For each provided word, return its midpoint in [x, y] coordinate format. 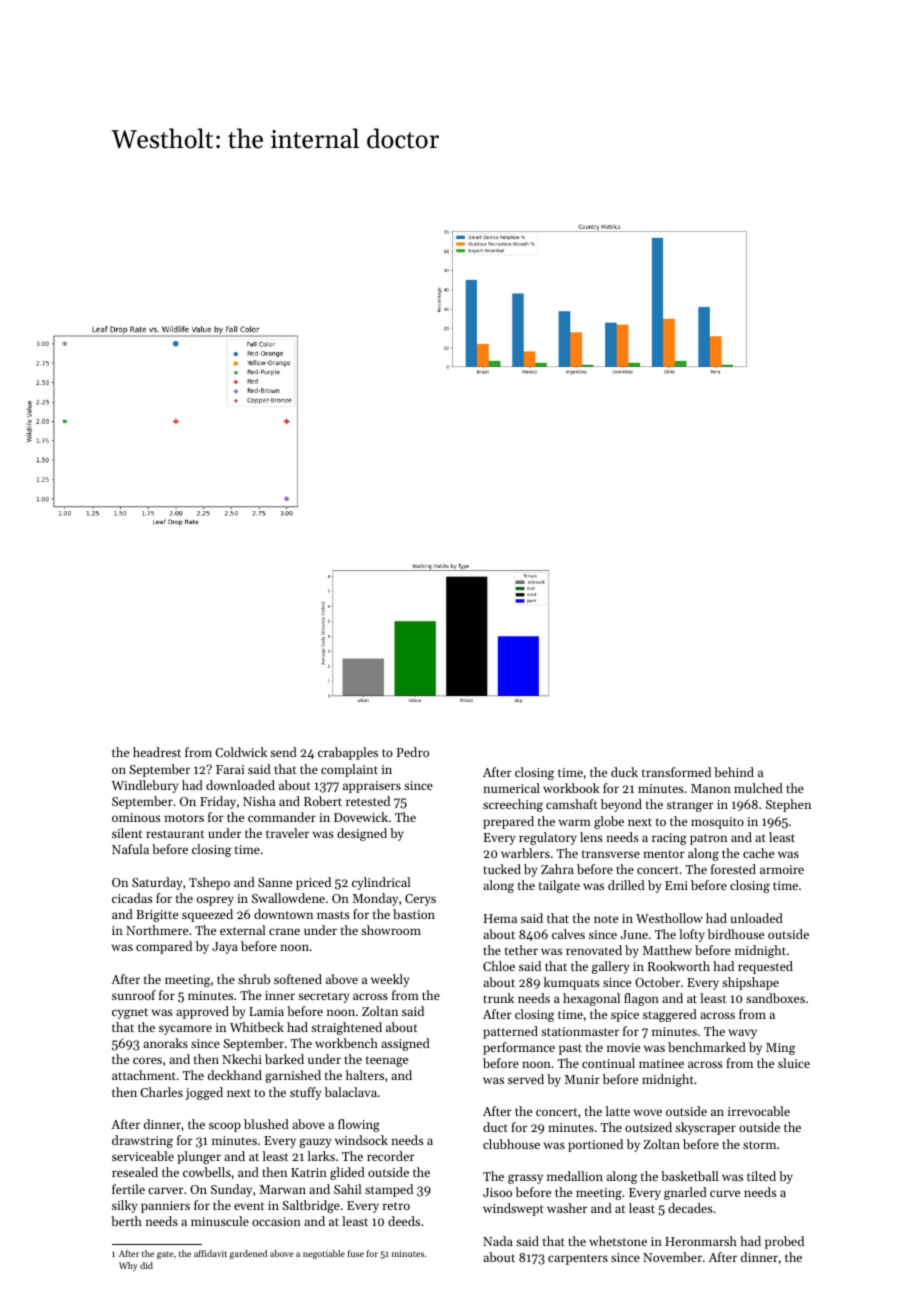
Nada [498, 1241]
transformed [676, 772]
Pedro [413, 752]
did [146, 1265]
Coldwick [241, 752]
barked [284, 1059]
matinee [661, 1063]
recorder [391, 1156]
